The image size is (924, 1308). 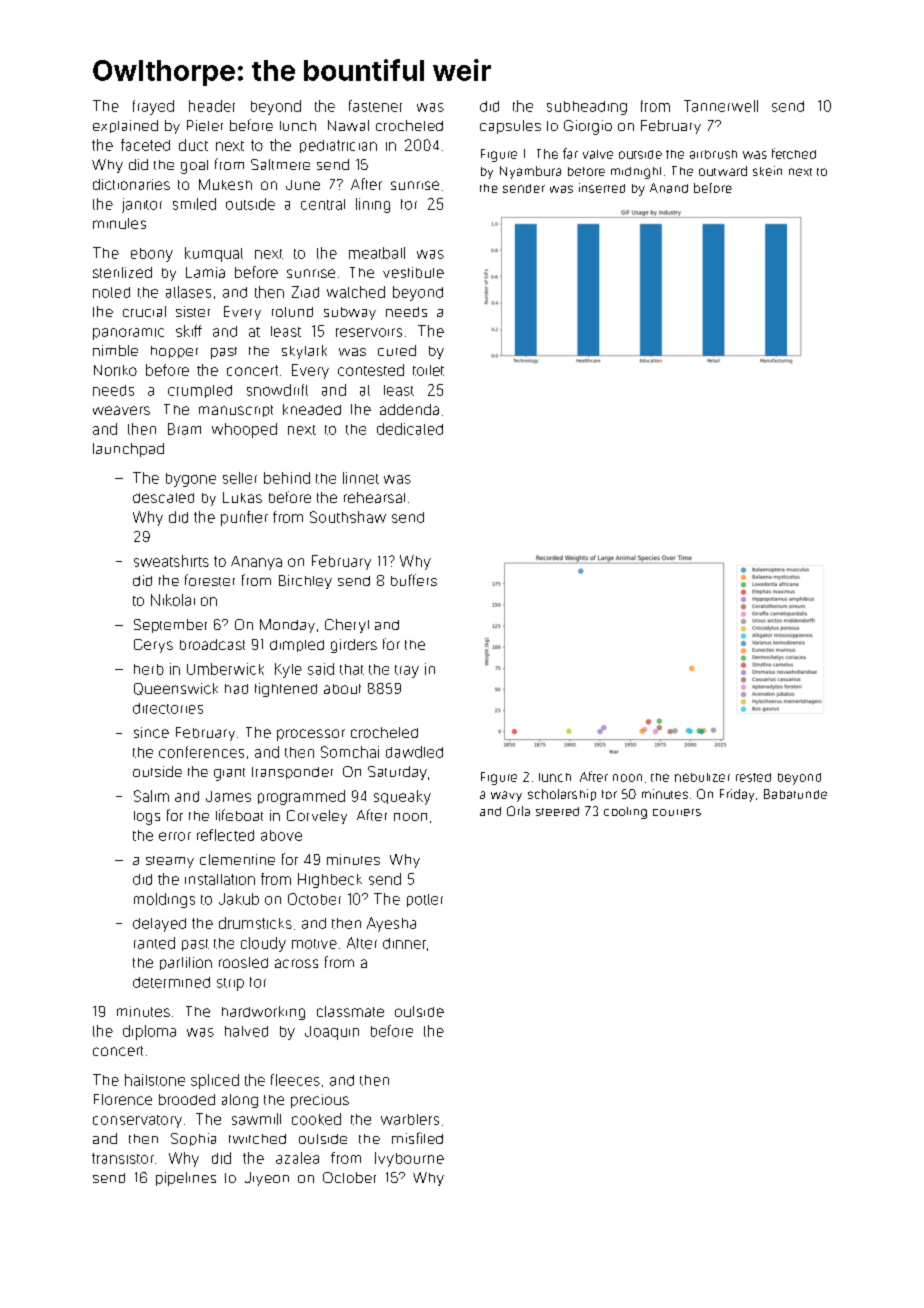 I want to click on Ivybourne, so click(x=409, y=1159).
